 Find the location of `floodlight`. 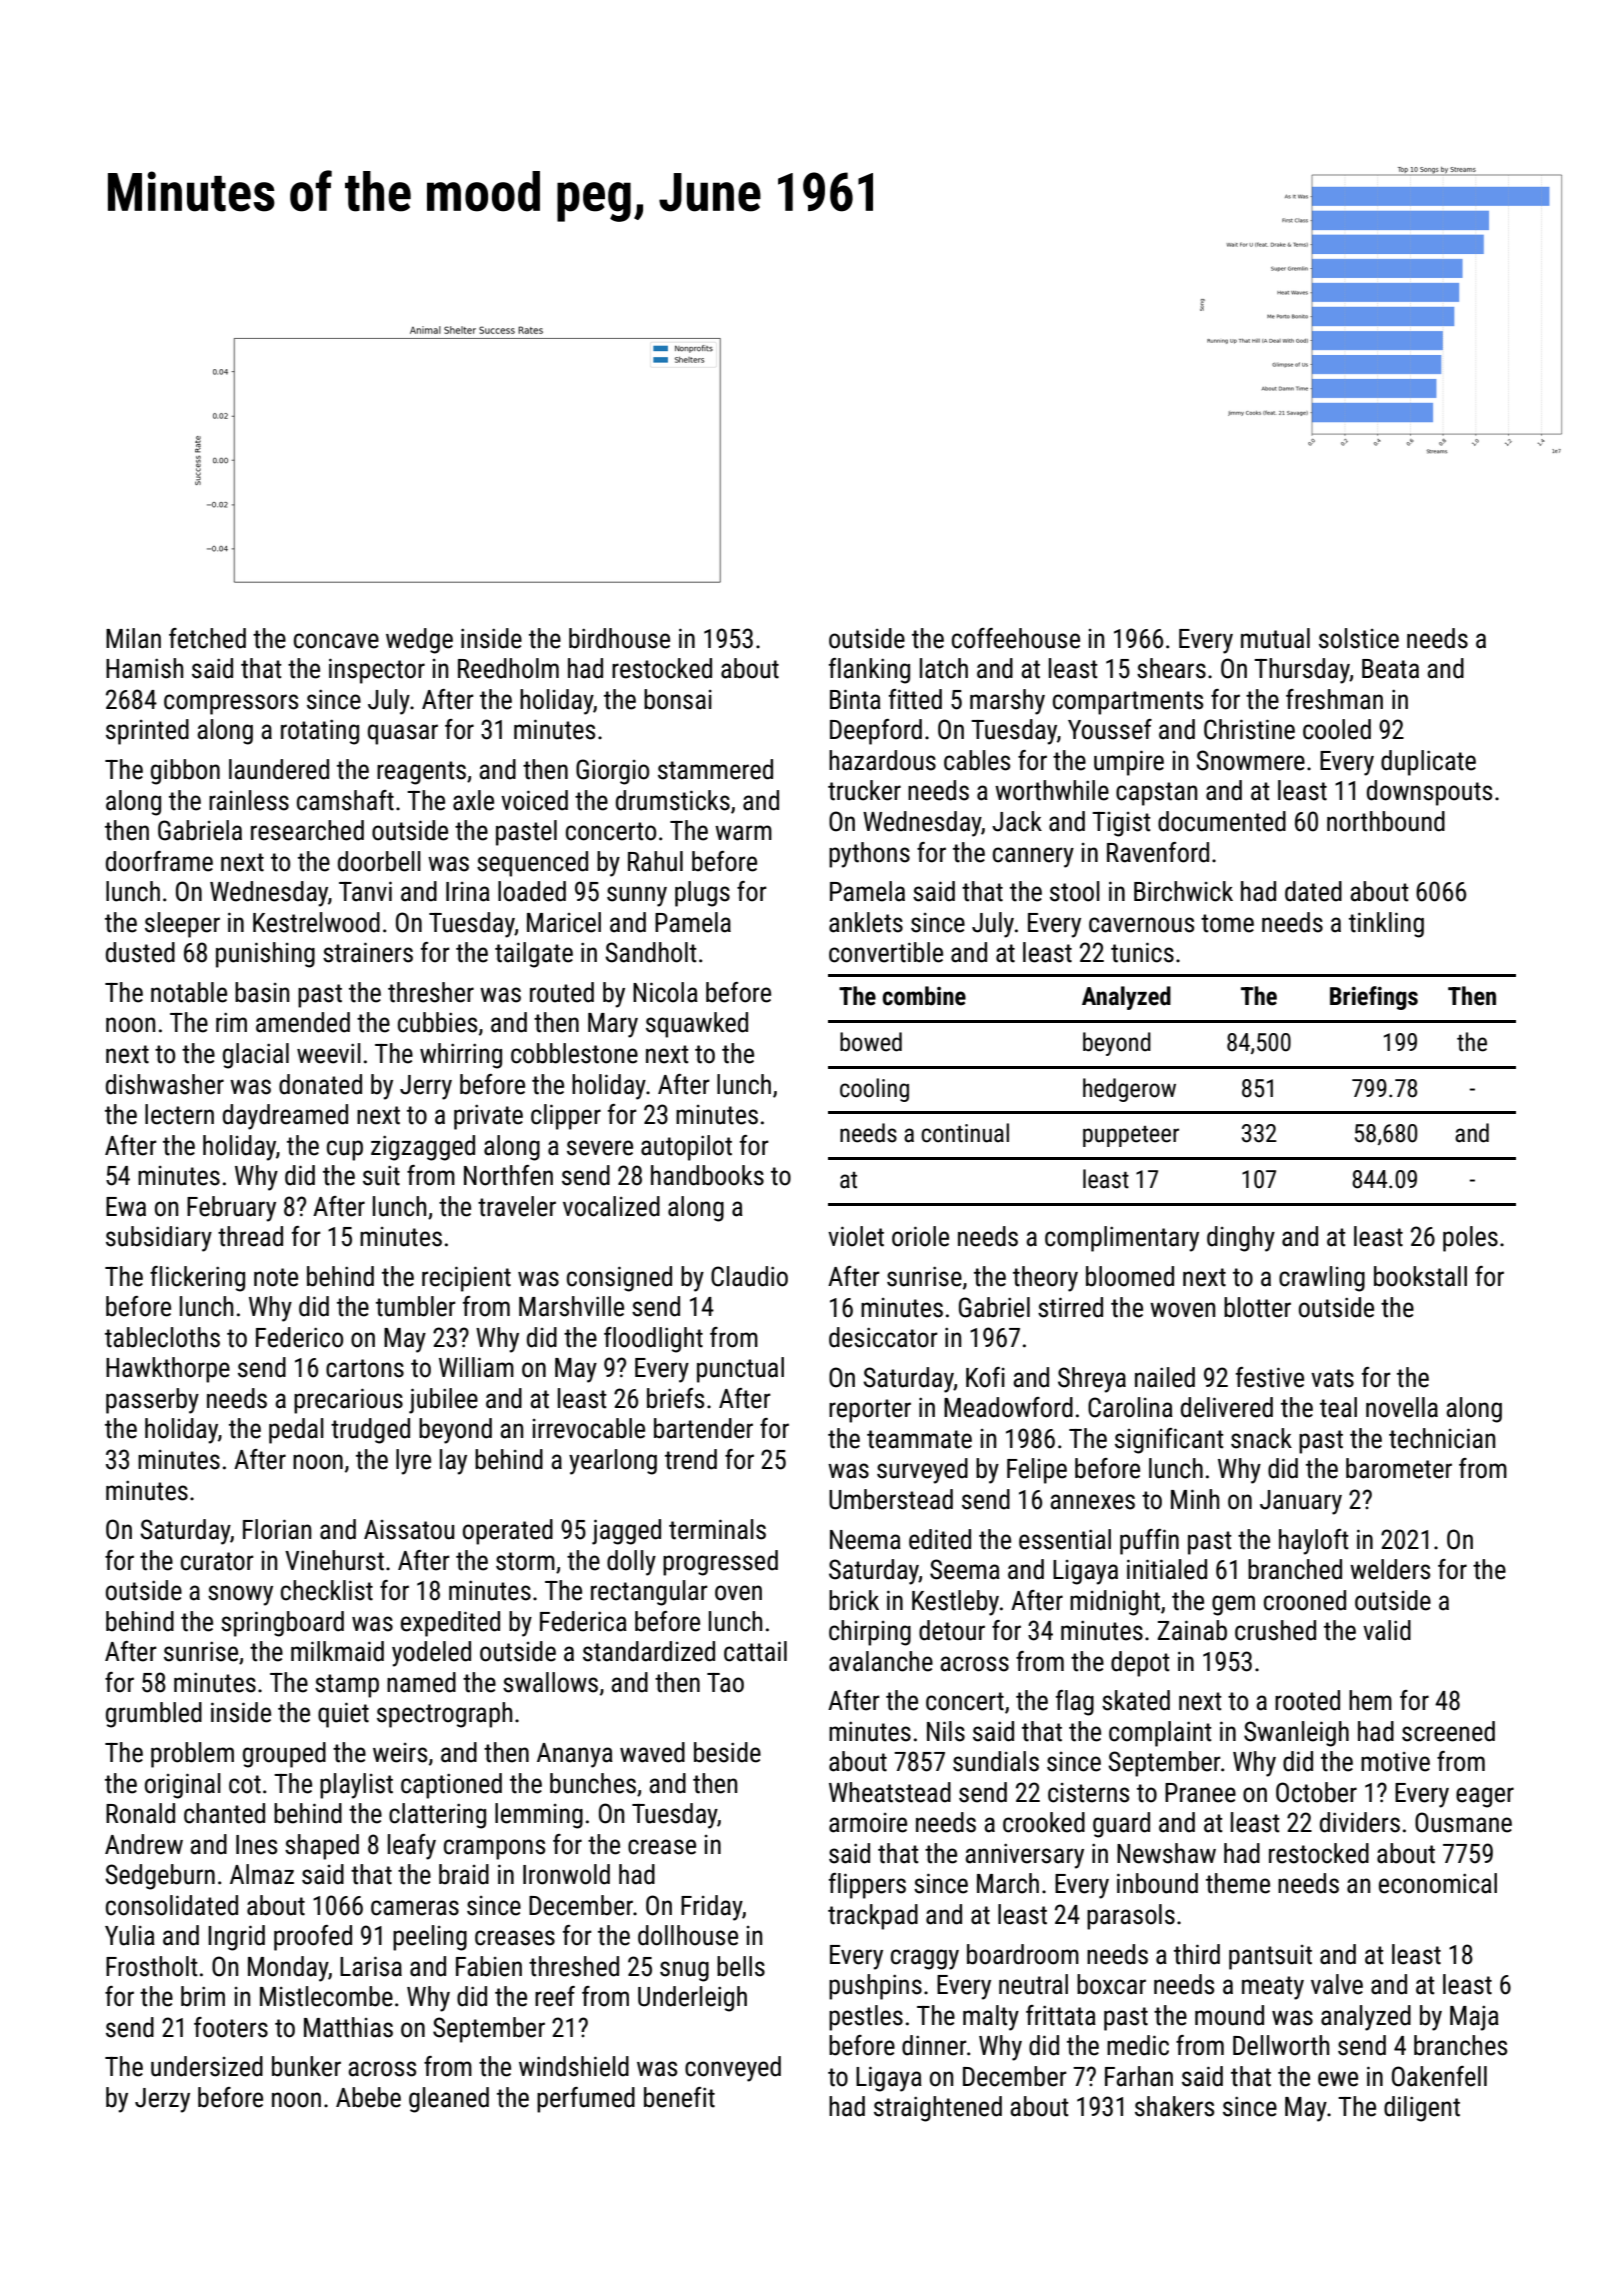

floodlight is located at coordinates (653, 1340).
